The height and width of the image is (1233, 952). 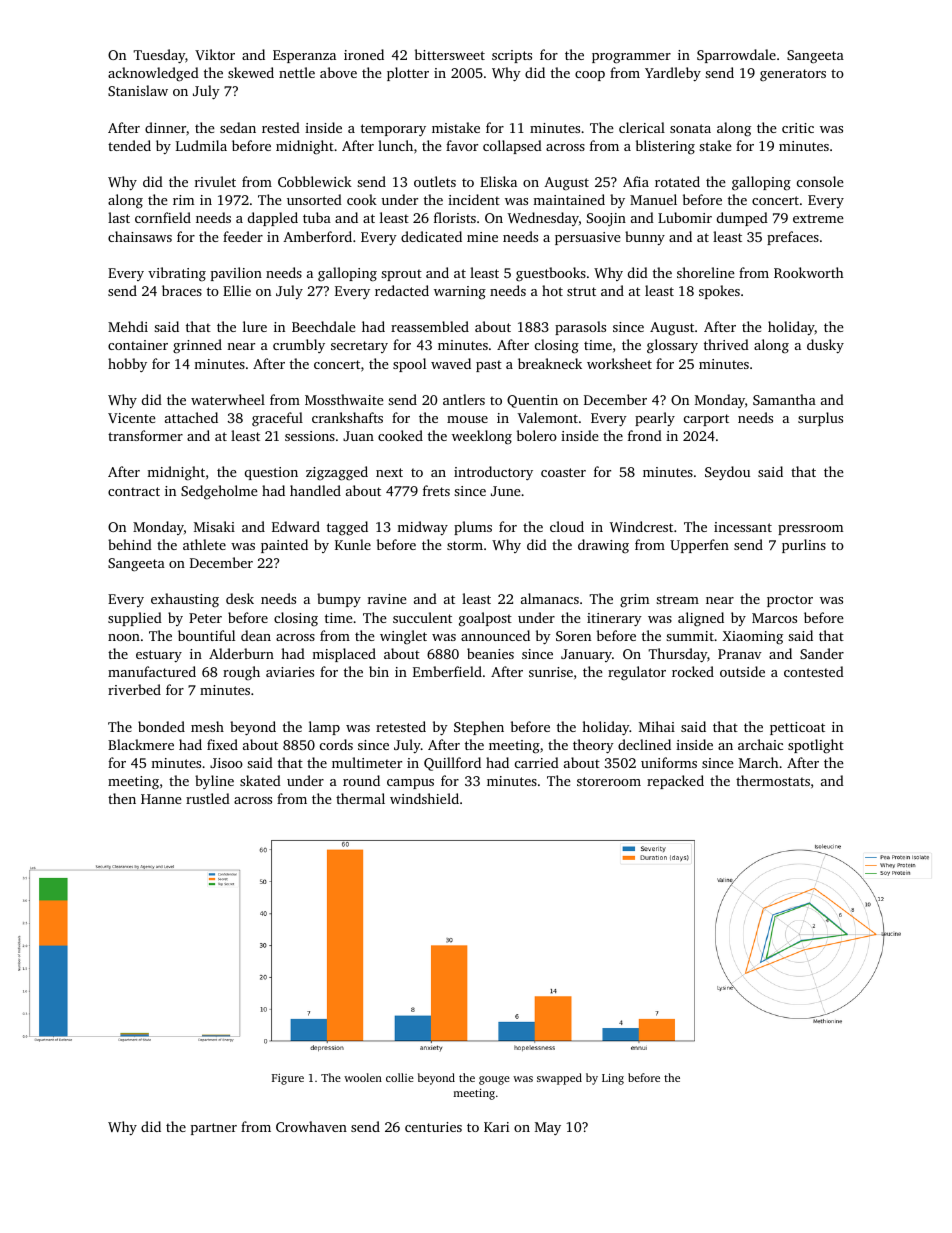 What do you see at coordinates (743, 527) in the image?
I see `incessant` at bounding box center [743, 527].
